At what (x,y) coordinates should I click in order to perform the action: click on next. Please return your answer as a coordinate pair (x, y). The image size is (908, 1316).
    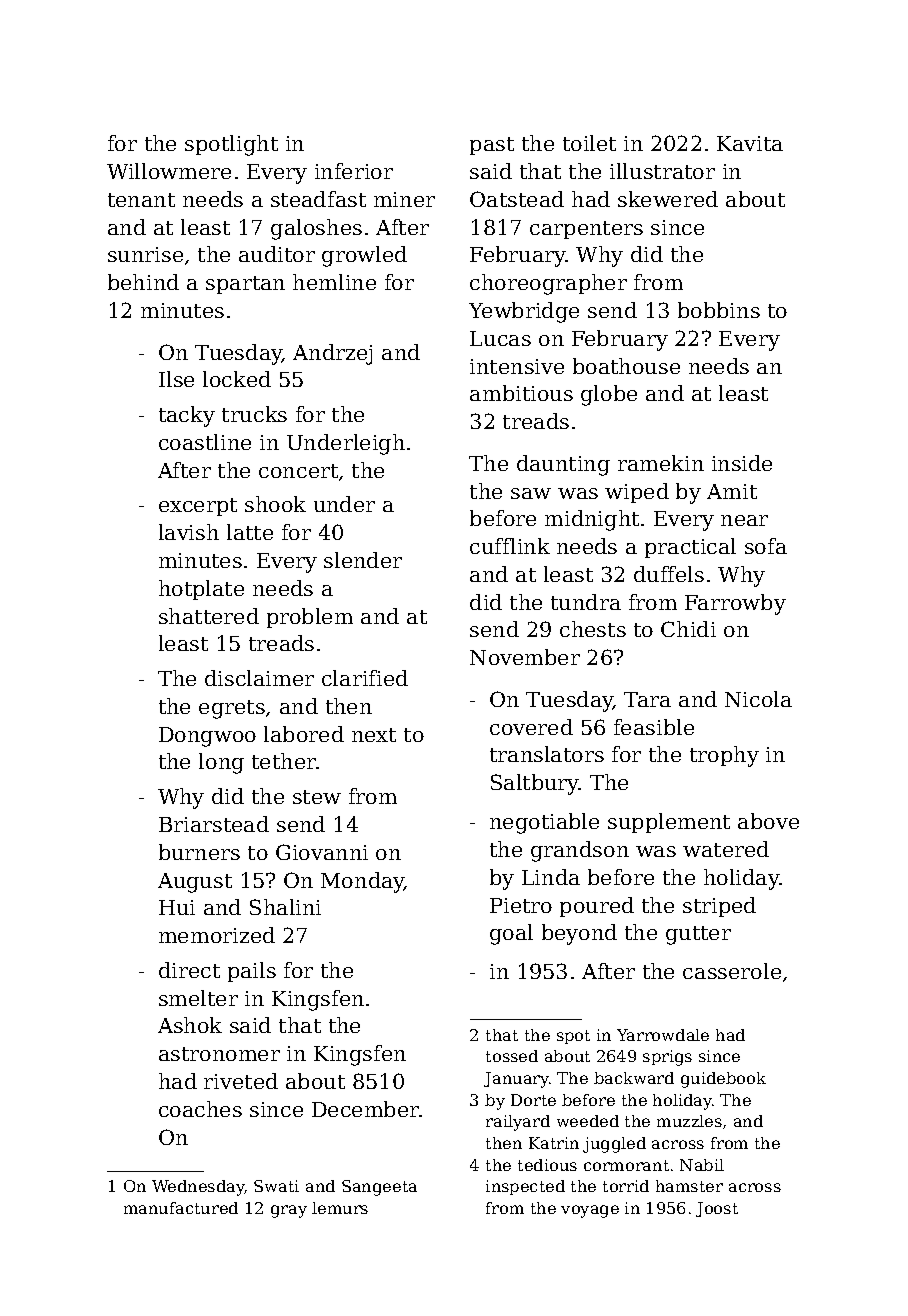
    Looking at the image, I should click on (374, 735).
